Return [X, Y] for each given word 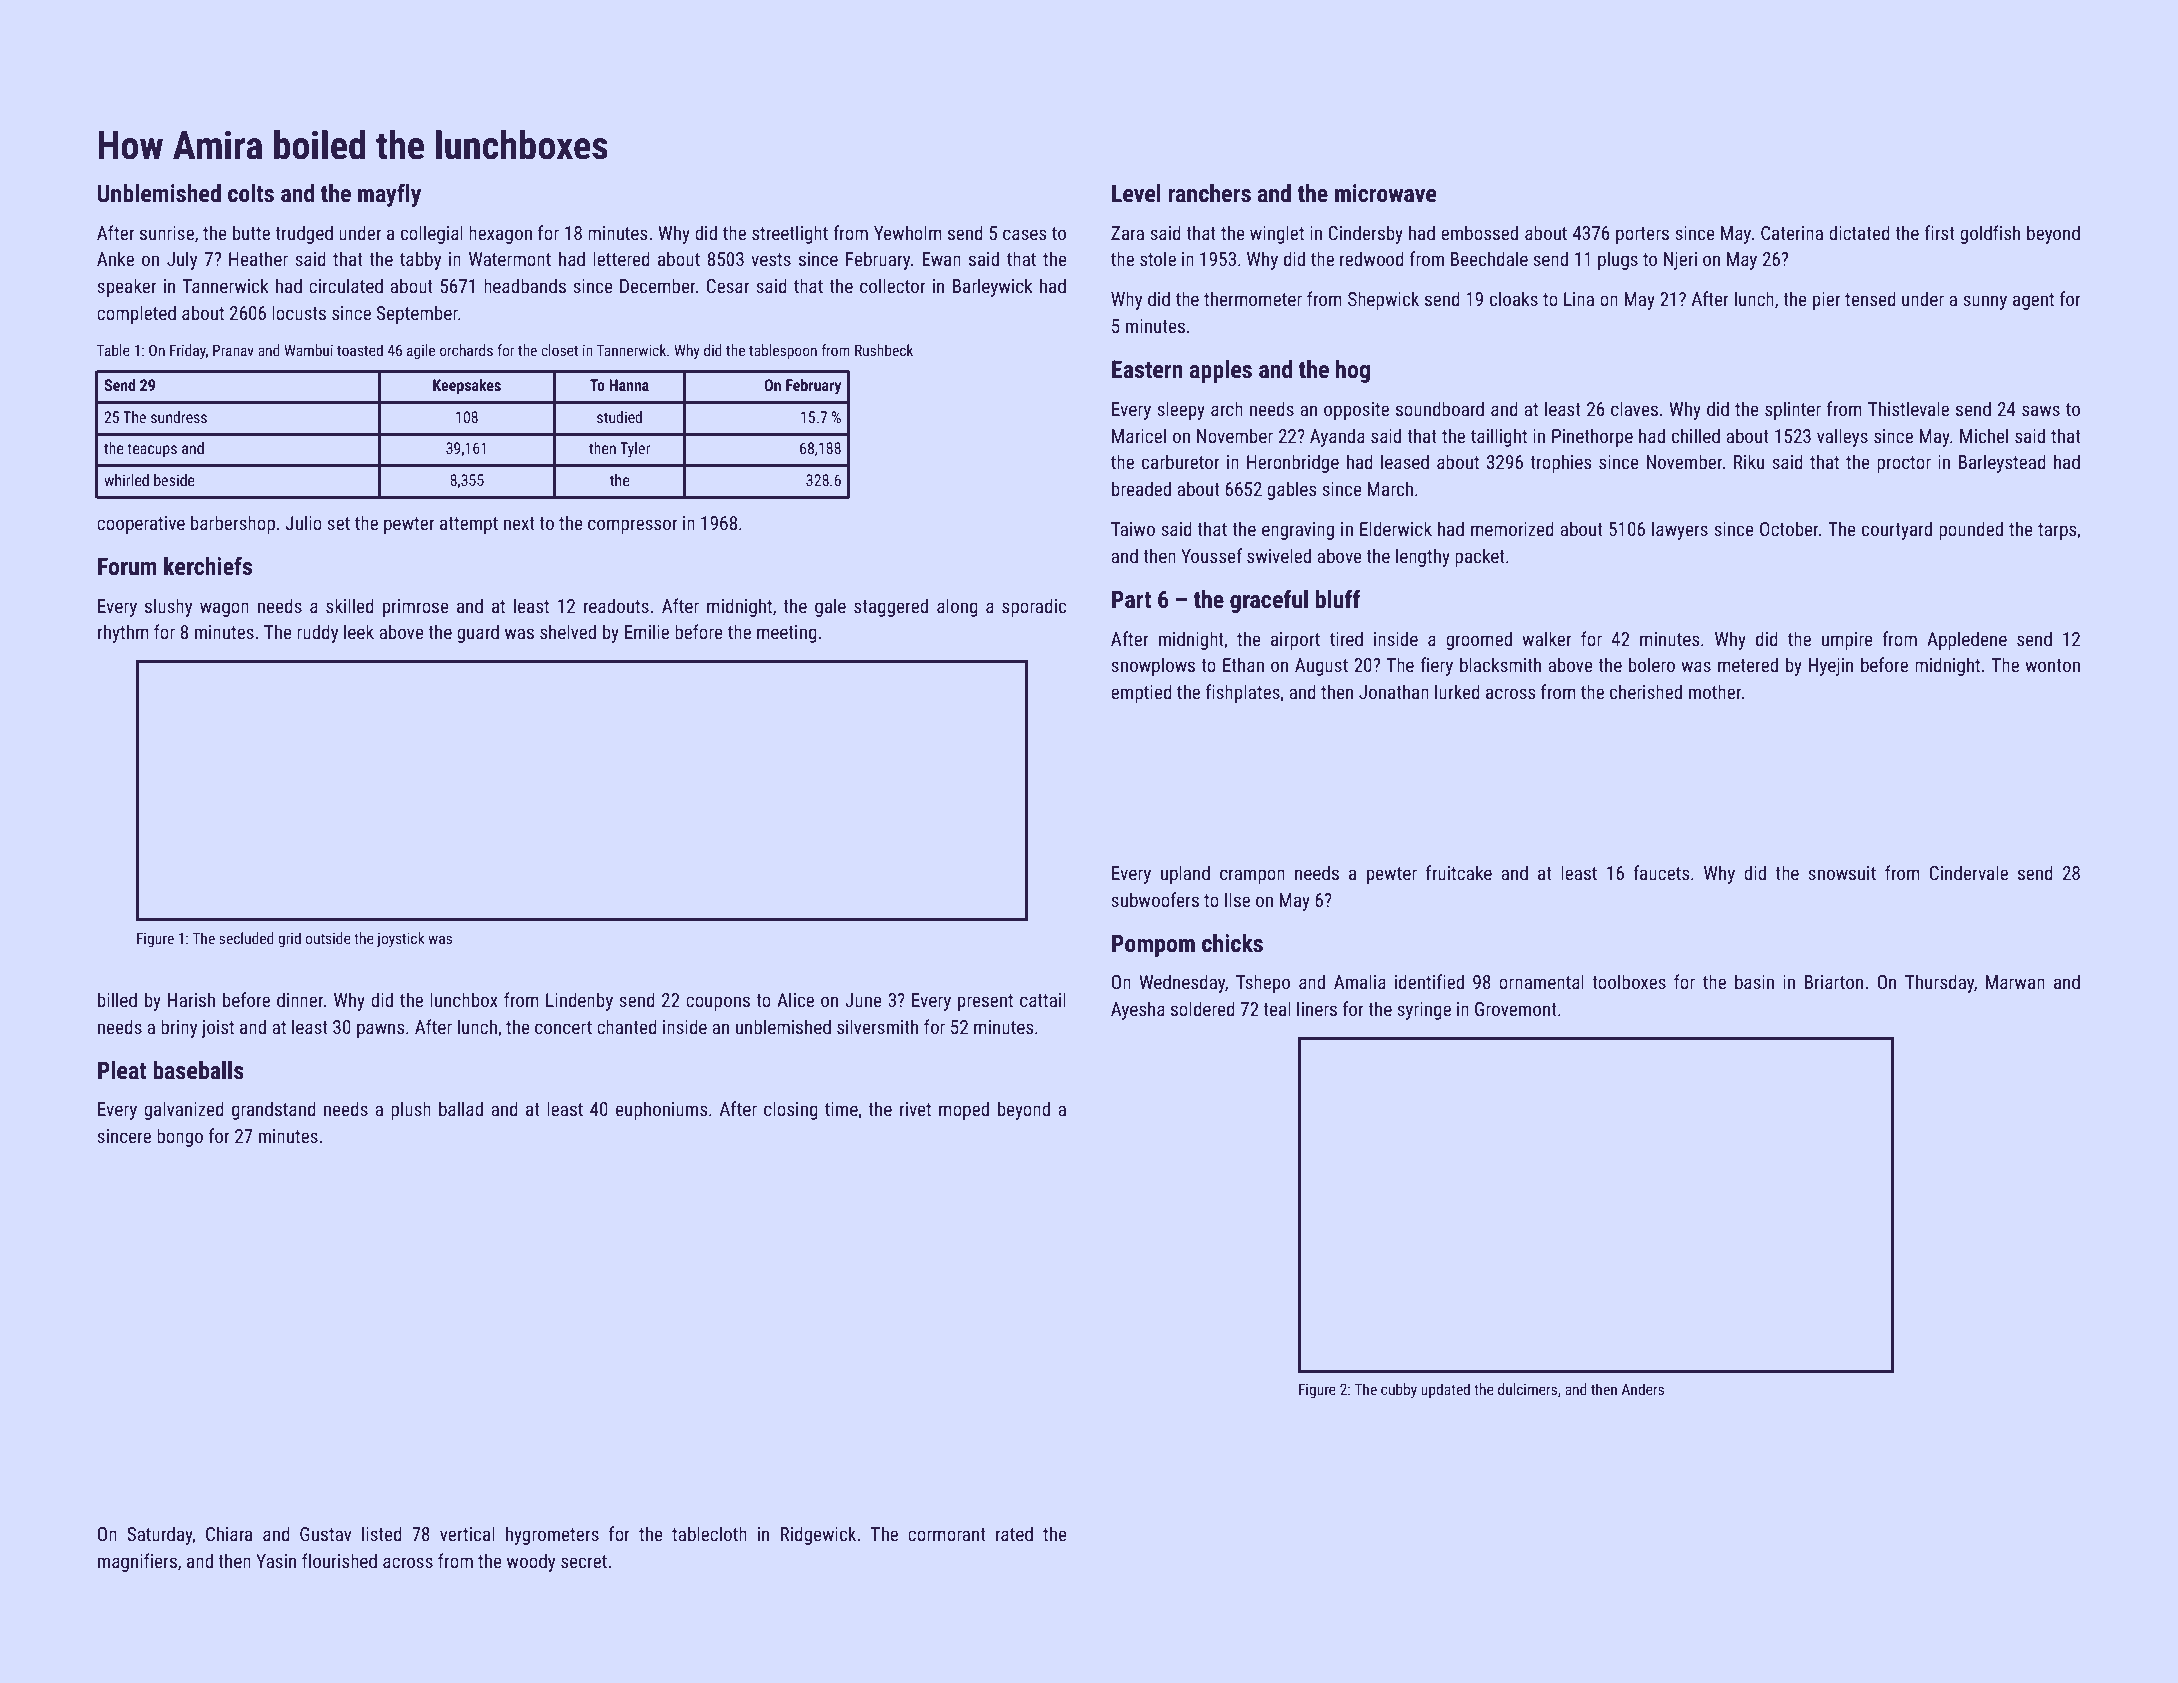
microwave [1386, 193]
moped [964, 1110]
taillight [1499, 437]
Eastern [1147, 369]
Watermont [510, 259]
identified [1429, 981]
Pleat [122, 1070]
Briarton [1833, 982]
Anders [1642, 1389]
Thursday [1939, 983]
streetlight [790, 234]
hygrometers [552, 1535]
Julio [304, 522]
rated [1014, 1533]
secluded [246, 938]
